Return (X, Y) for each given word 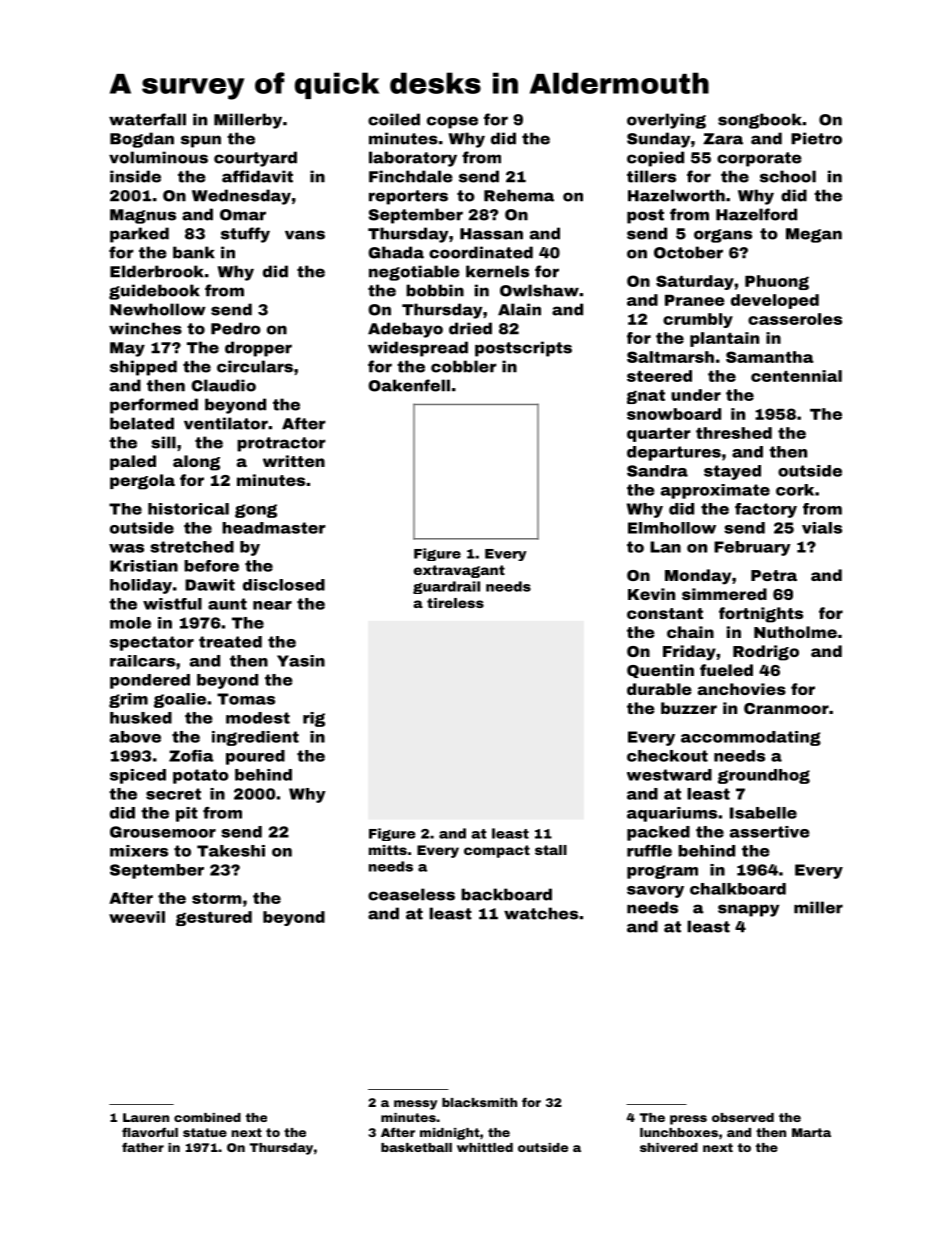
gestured (214, 918)
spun (201, 141)
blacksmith (479, 1102)
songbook (760, 121)
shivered (669, 1147)
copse (452, 122)
